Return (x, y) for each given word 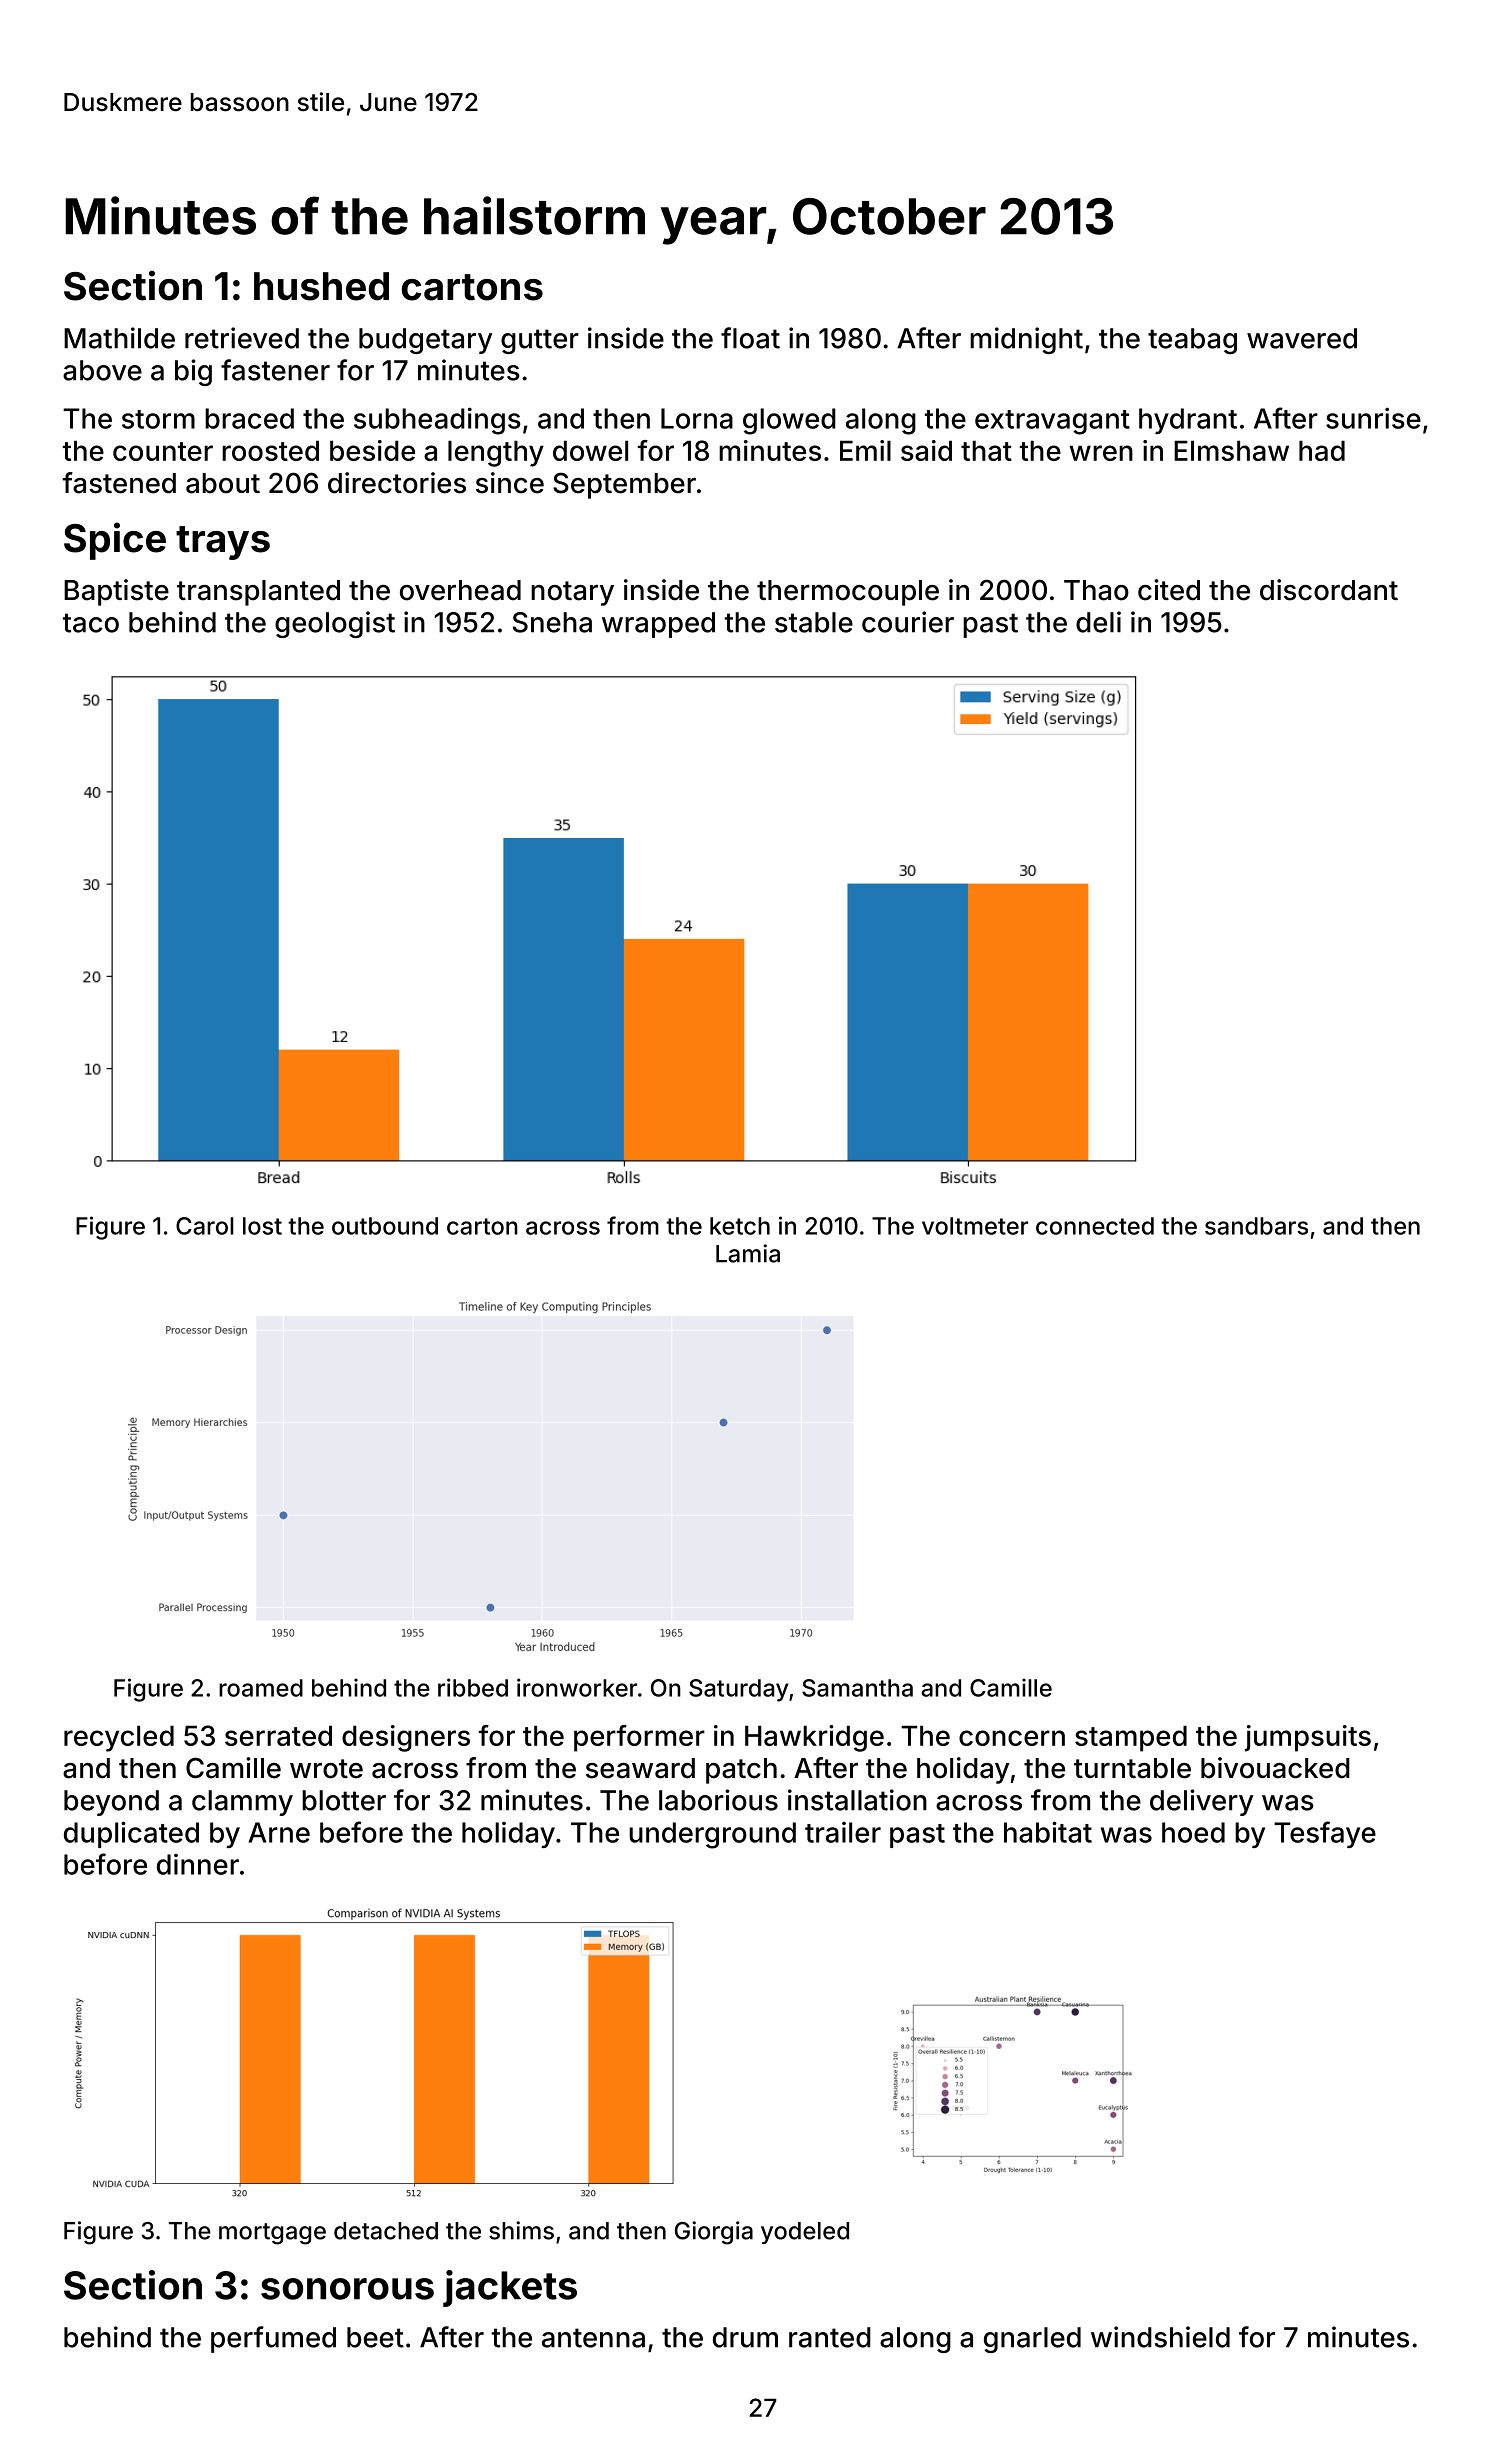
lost (262, 1226)
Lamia (748, 1253)
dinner (198, 1864)
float (750, 338)
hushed (321, 286)
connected (1095, 1226)
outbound (385, 1226)
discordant (1329, 590)
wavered (1302, 338)
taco (91, 623)
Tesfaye (1325, 1834)
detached (386, 2231)
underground (712, 1835)
